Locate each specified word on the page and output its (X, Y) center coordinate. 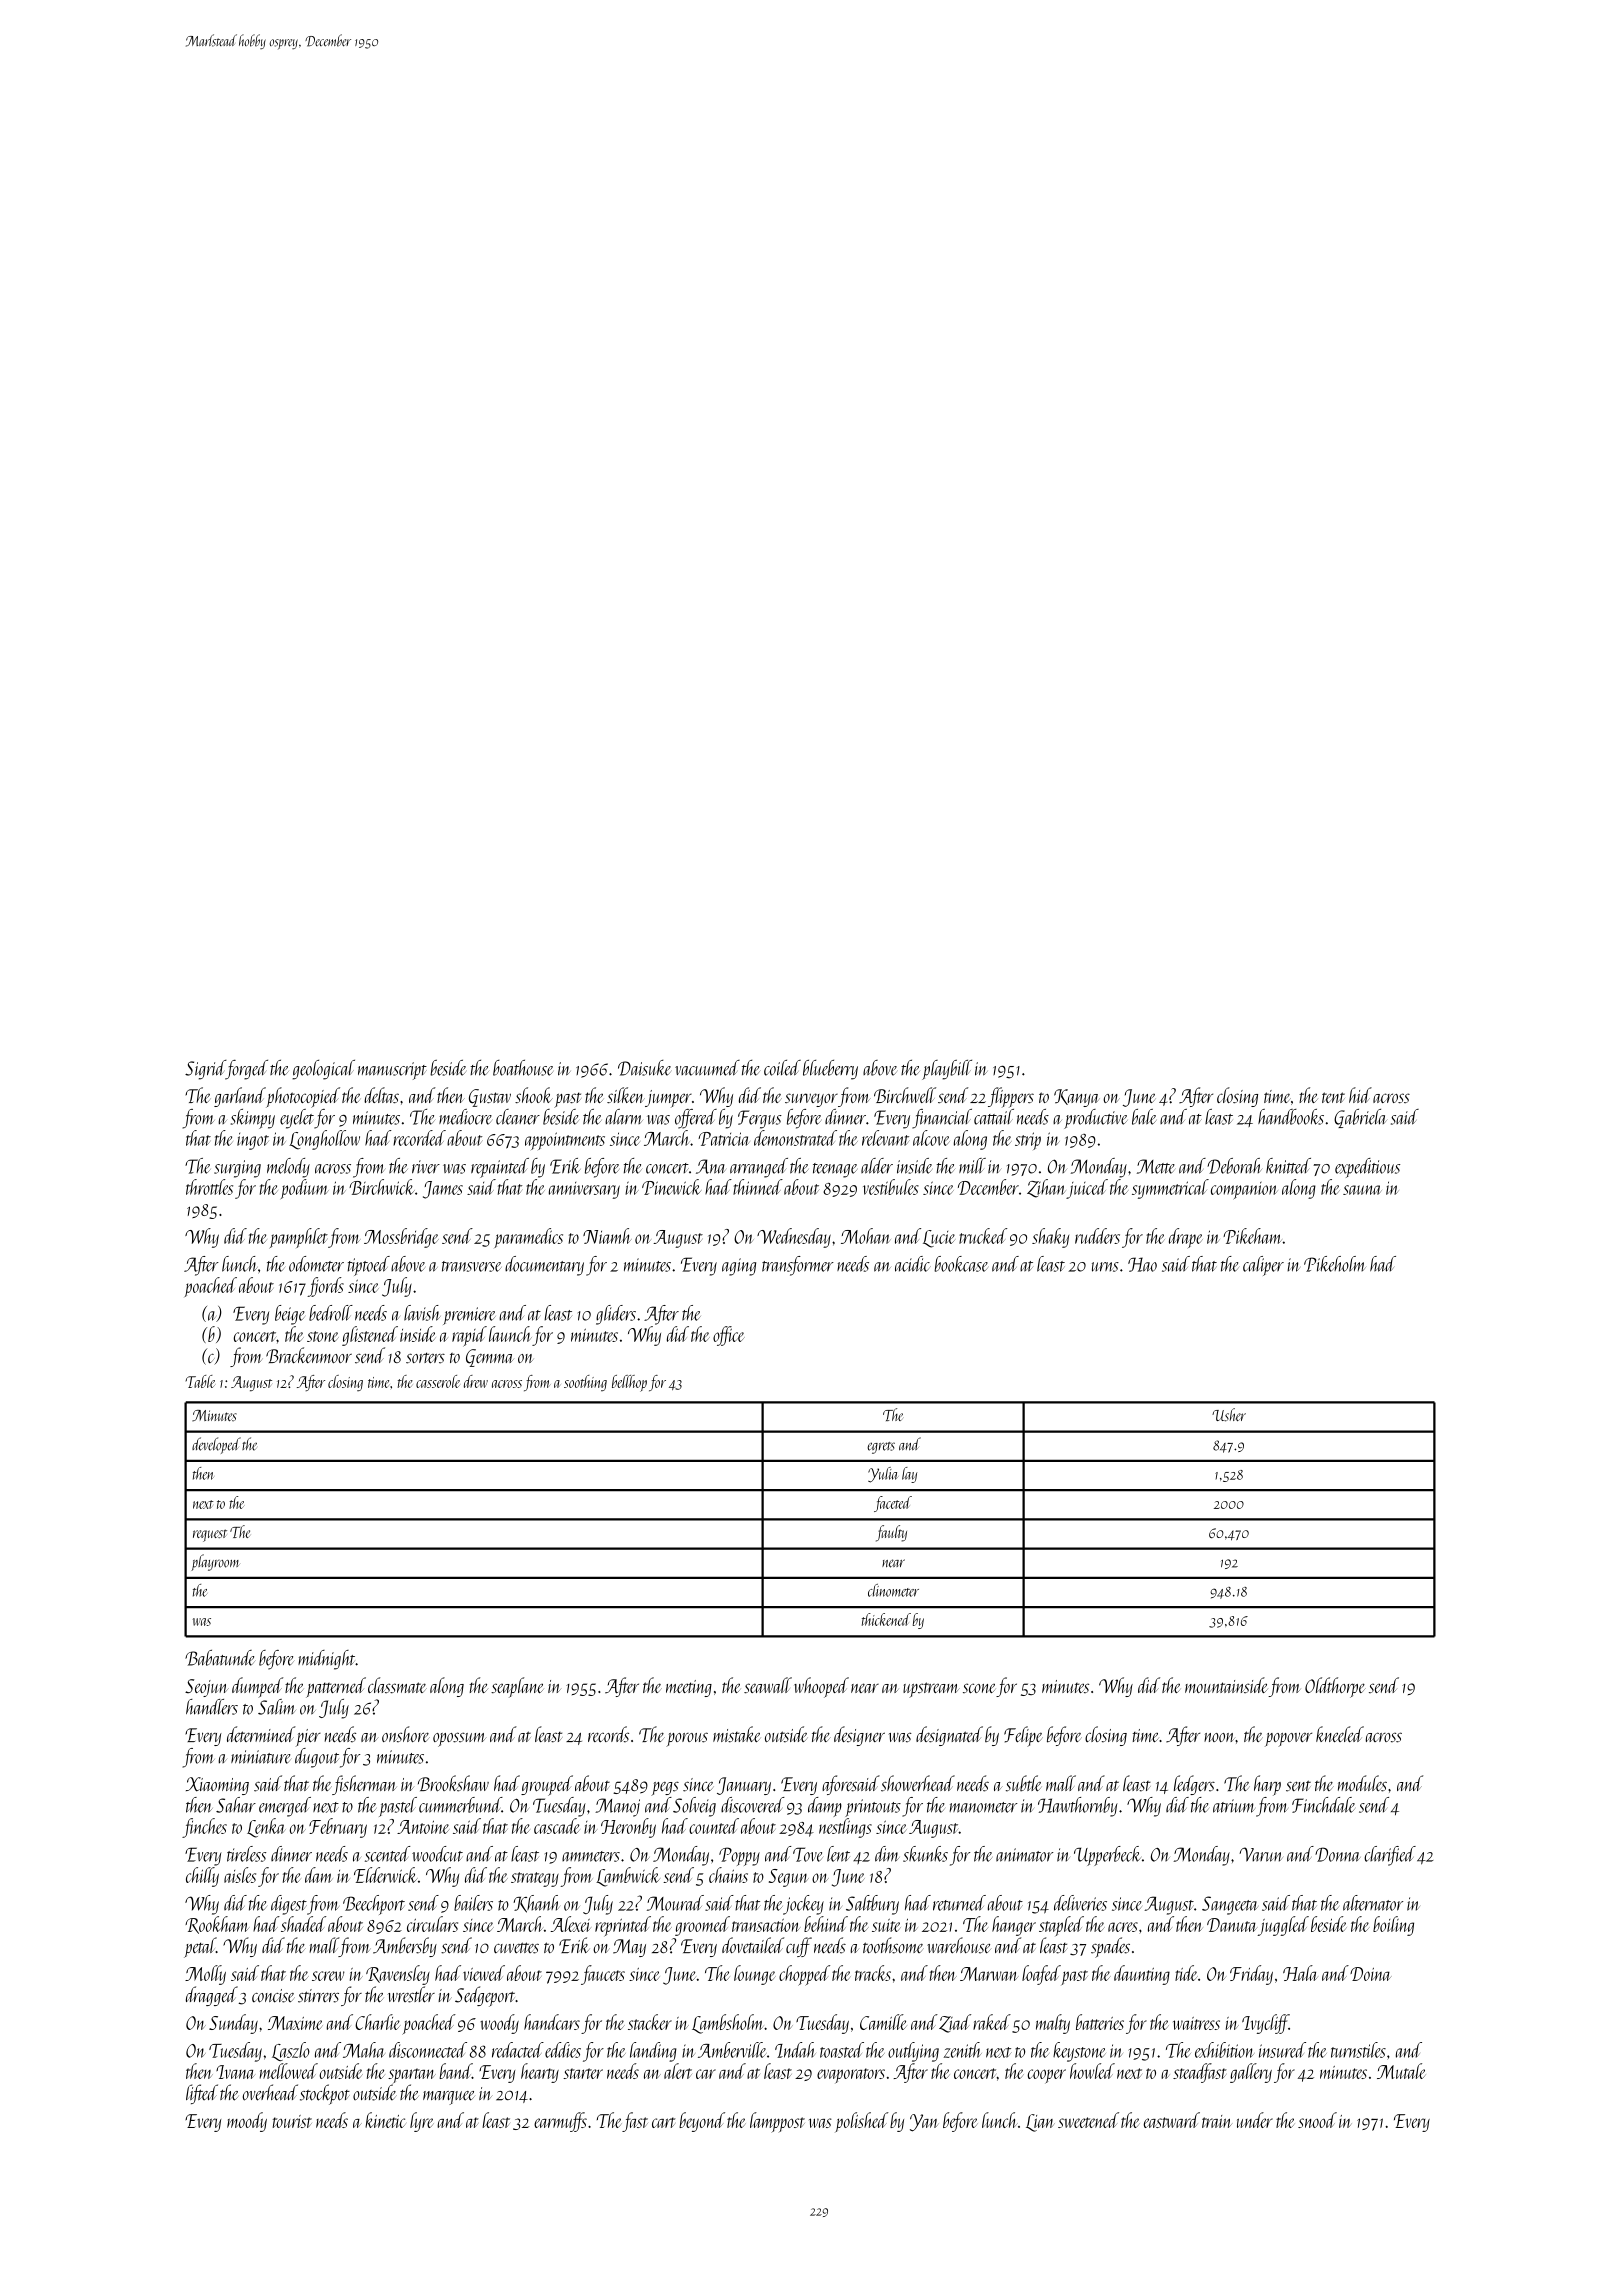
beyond (702, 2122)
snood (1317, 2120)
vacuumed (707, 1068)
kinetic (385, 2120)
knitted (1288, 1166)
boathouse (523, 1068)
